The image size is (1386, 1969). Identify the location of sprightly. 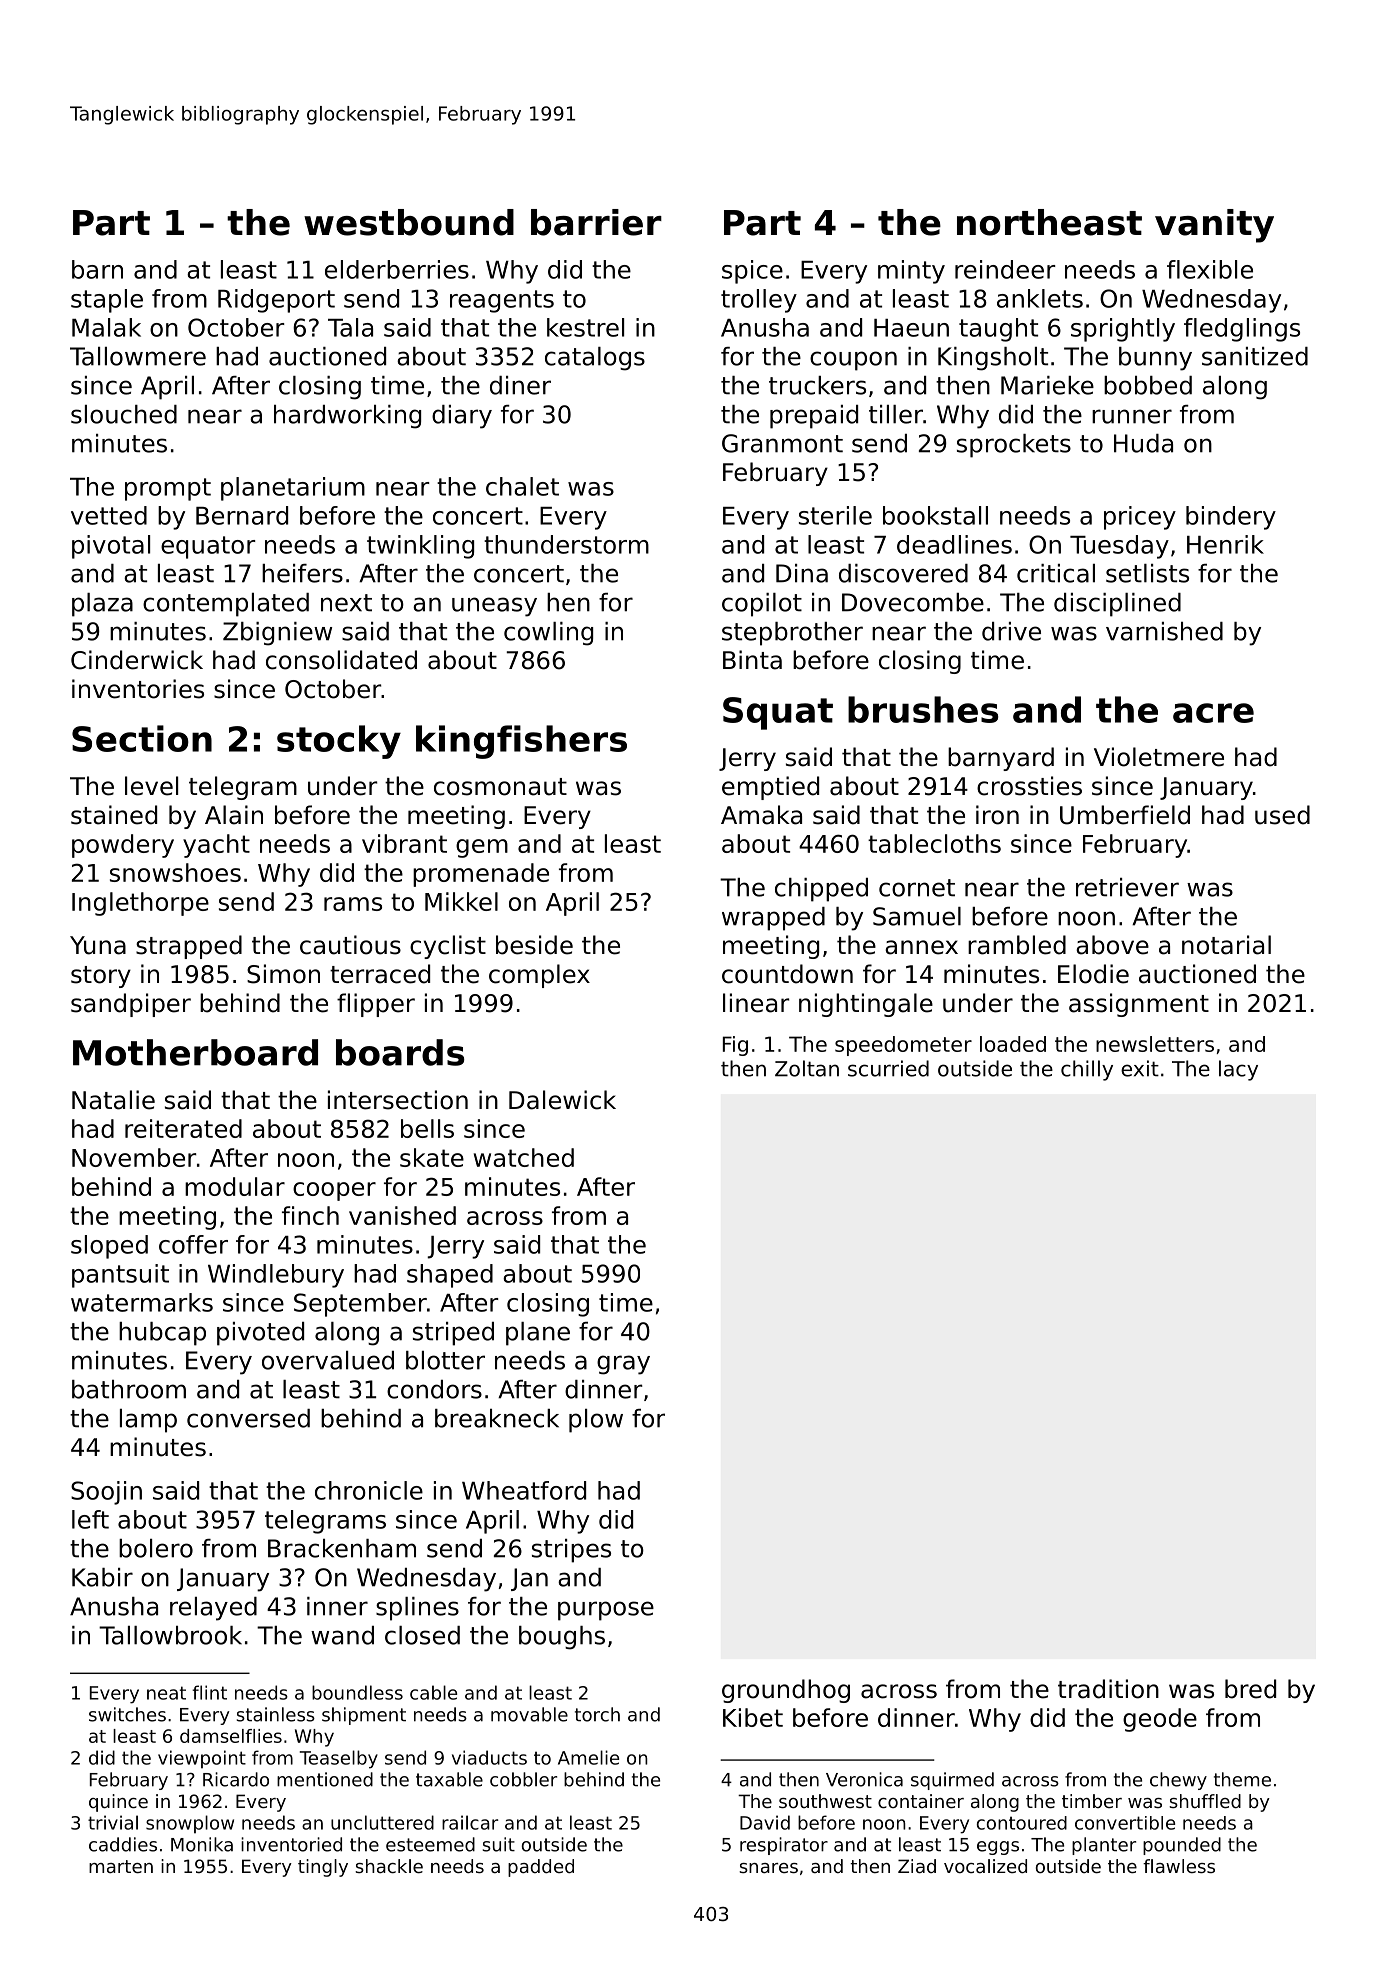
(1123, 330).
